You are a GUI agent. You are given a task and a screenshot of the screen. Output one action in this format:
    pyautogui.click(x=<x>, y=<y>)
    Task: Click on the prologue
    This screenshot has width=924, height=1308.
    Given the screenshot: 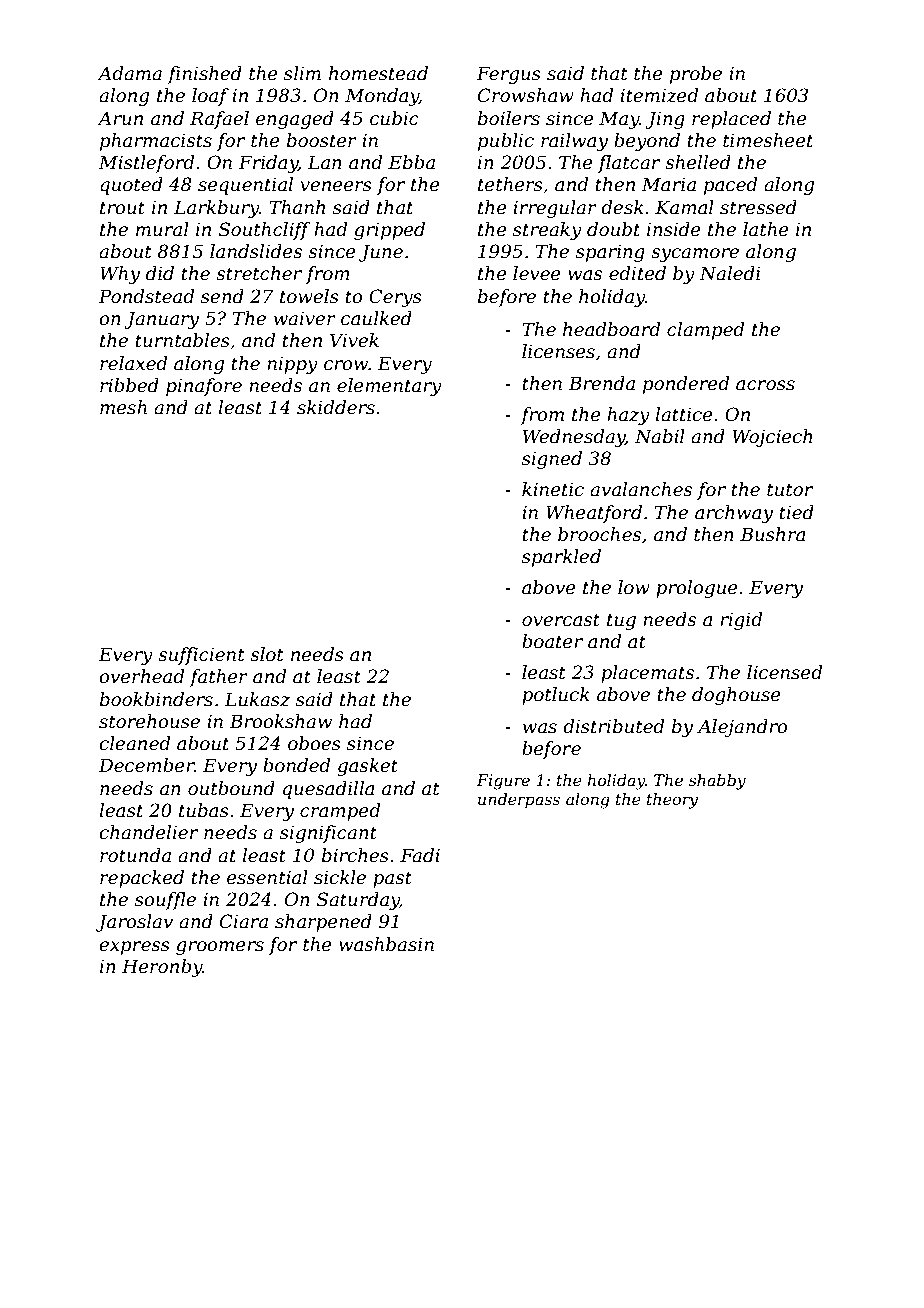 What is the action you would take?
    pyautogui.click(x=697, y=589)
